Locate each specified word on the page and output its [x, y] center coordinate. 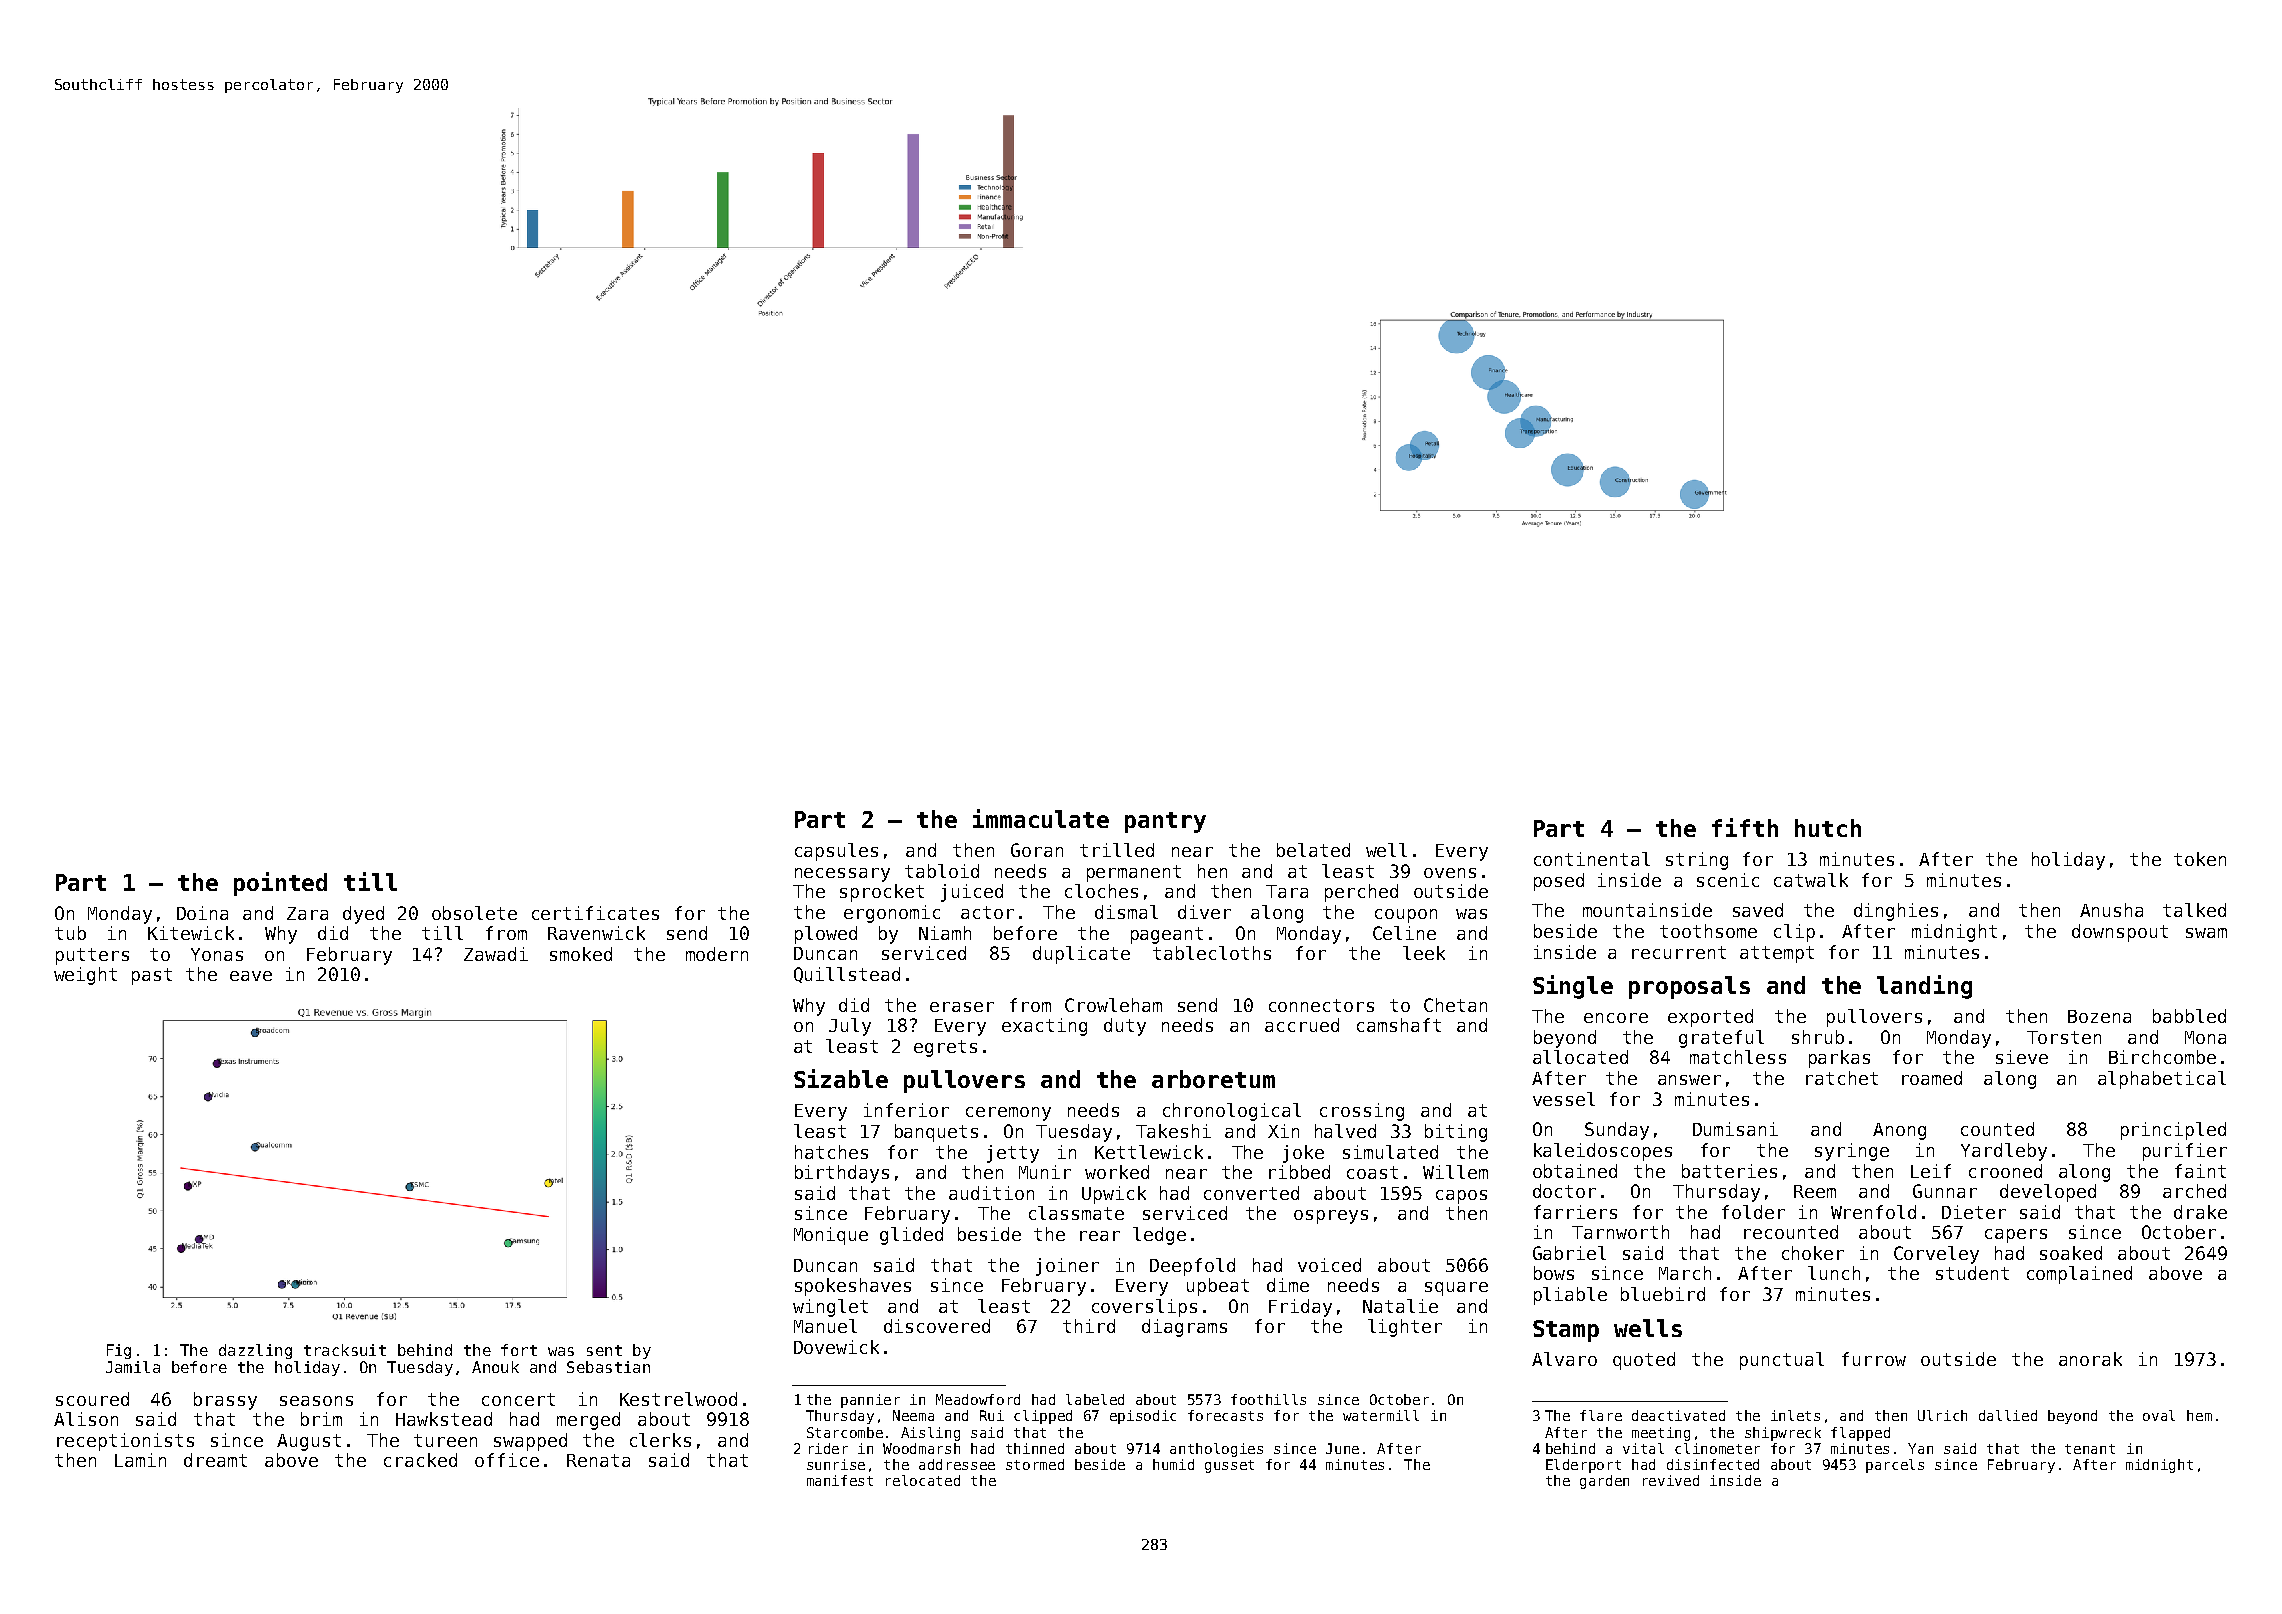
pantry [1165, 822]
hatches [831, 1152]
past [152, 976]
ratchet [1842, 1078]
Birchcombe [2162, 1057]
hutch [1828, 828]
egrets [945, 1048]
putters [92, 956]
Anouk [495, 1367]
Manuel [825, 1326]
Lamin [140, 1460]
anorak [2090, 1359]
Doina [202, 913]
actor [987, 912]
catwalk [1811, 880]
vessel [1564, 1099]
